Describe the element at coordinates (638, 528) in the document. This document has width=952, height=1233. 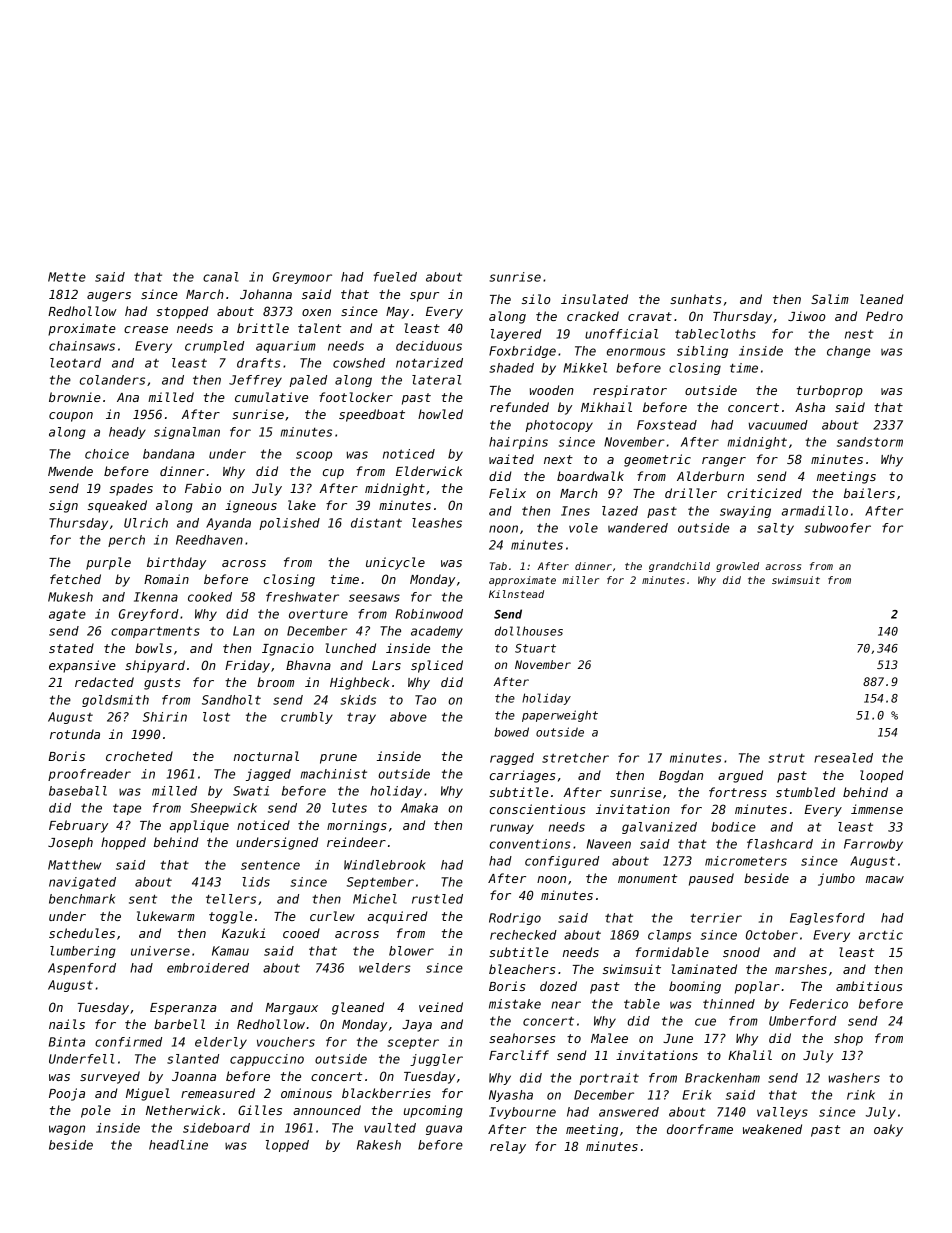
I see `wandered` at that location.
